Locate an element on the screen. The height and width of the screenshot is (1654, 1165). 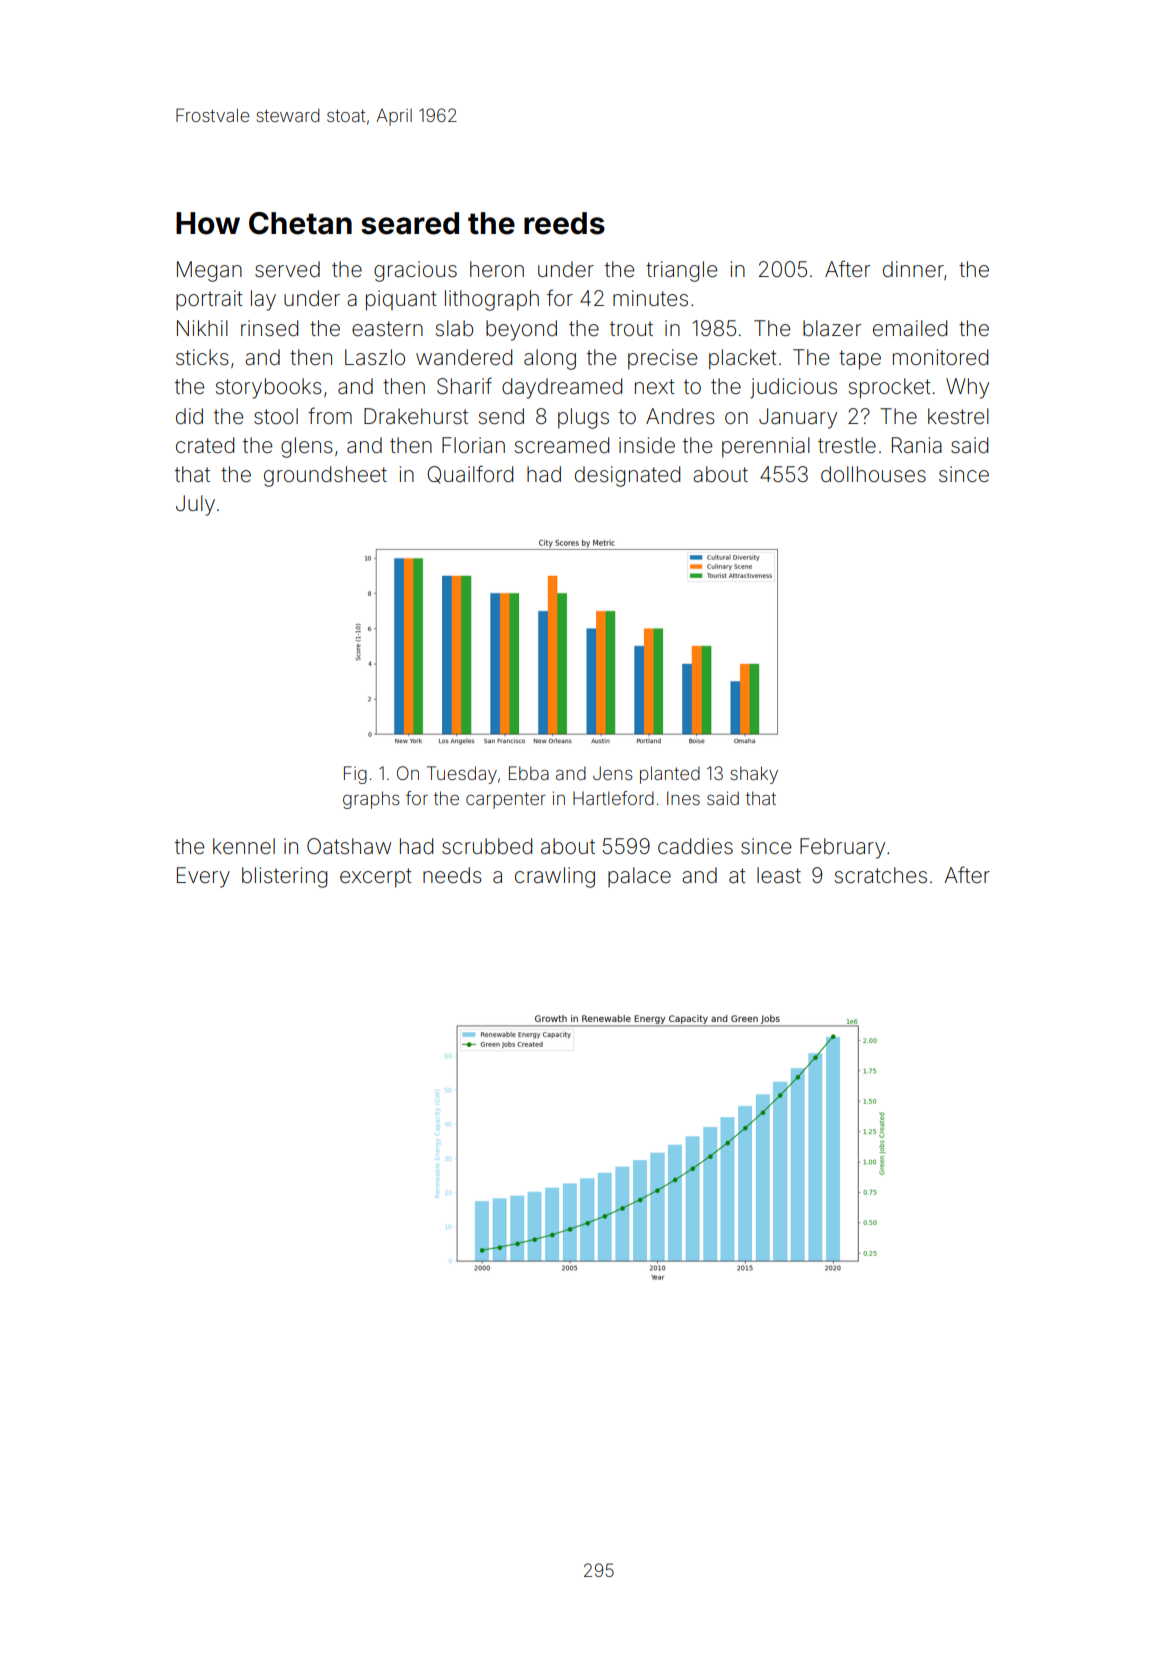
groundsheet is located at coordinates (325, 476).
